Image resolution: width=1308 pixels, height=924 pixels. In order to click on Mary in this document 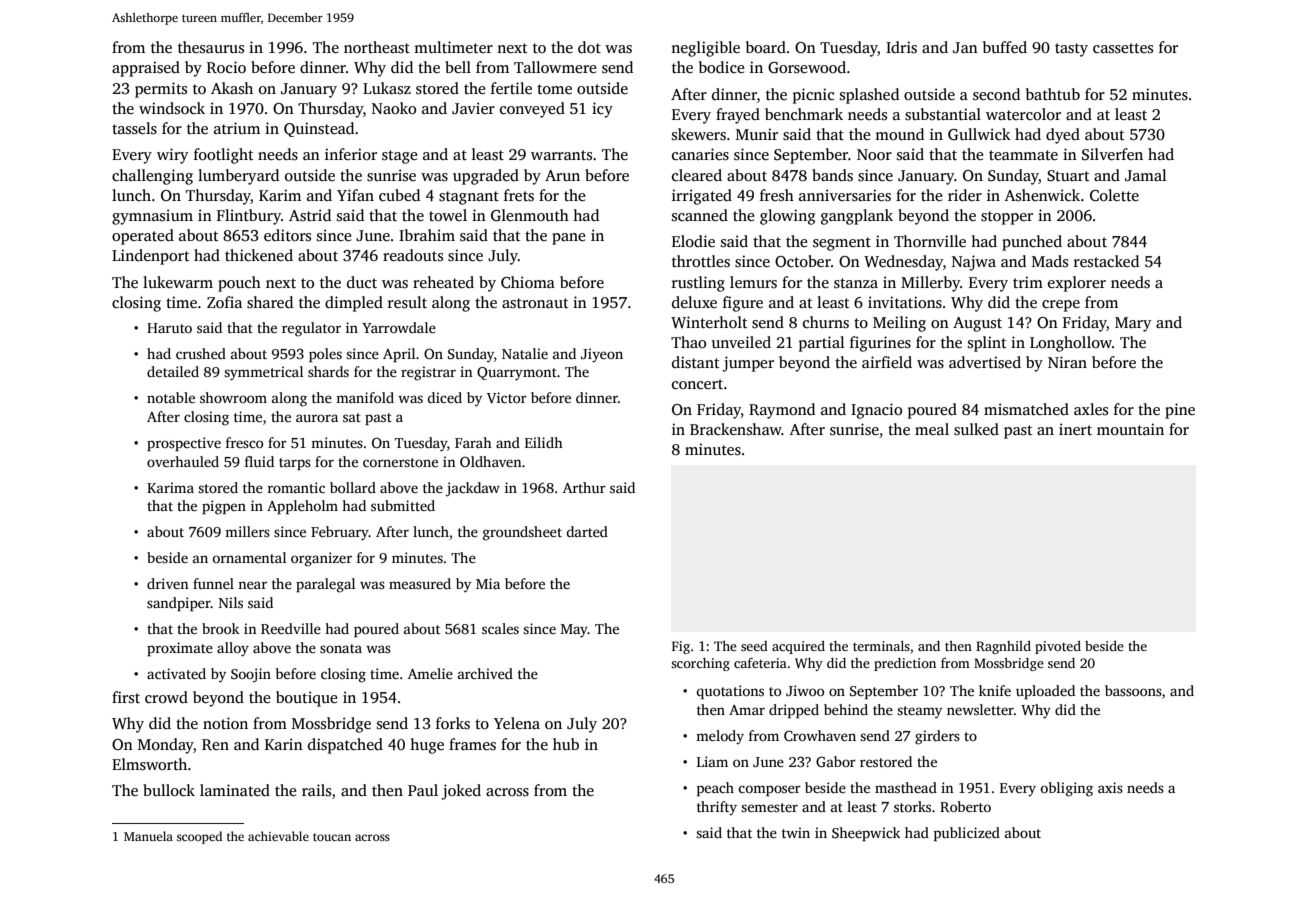, I will do `click(1133, 324)`.
